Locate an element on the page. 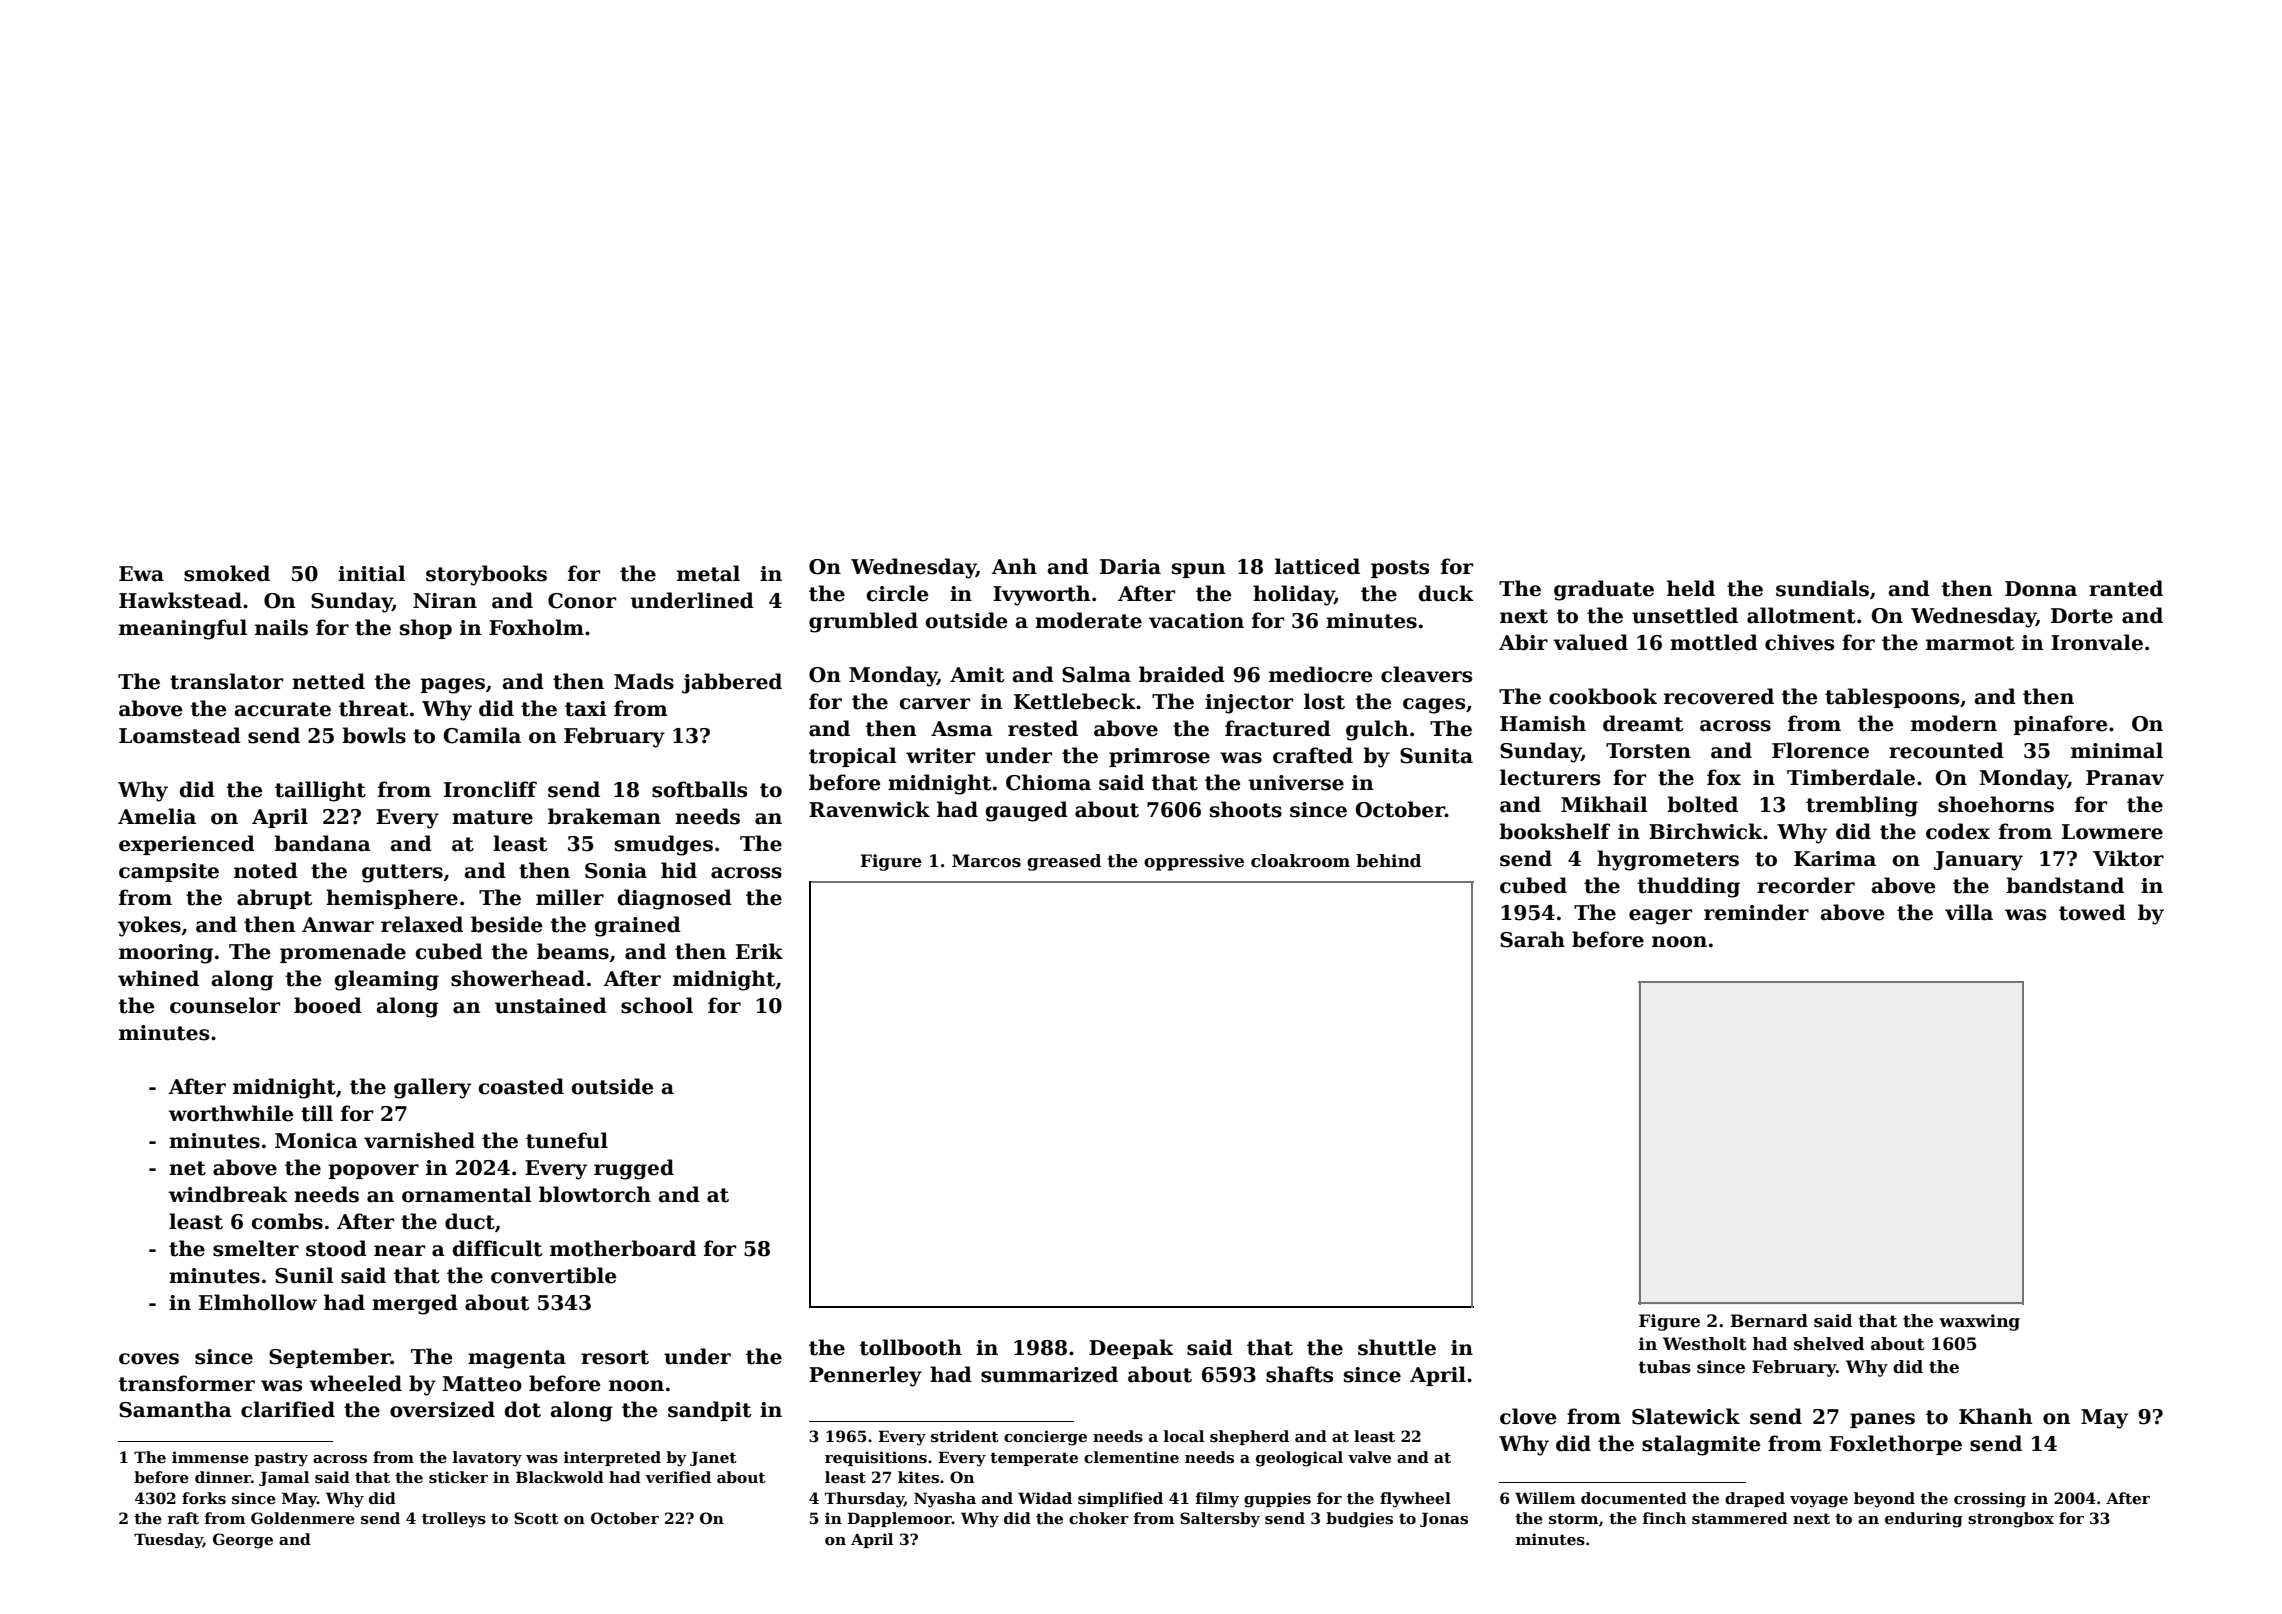 The image size is (2282, 1614). sundials is located at coordinates (1822, 588).
